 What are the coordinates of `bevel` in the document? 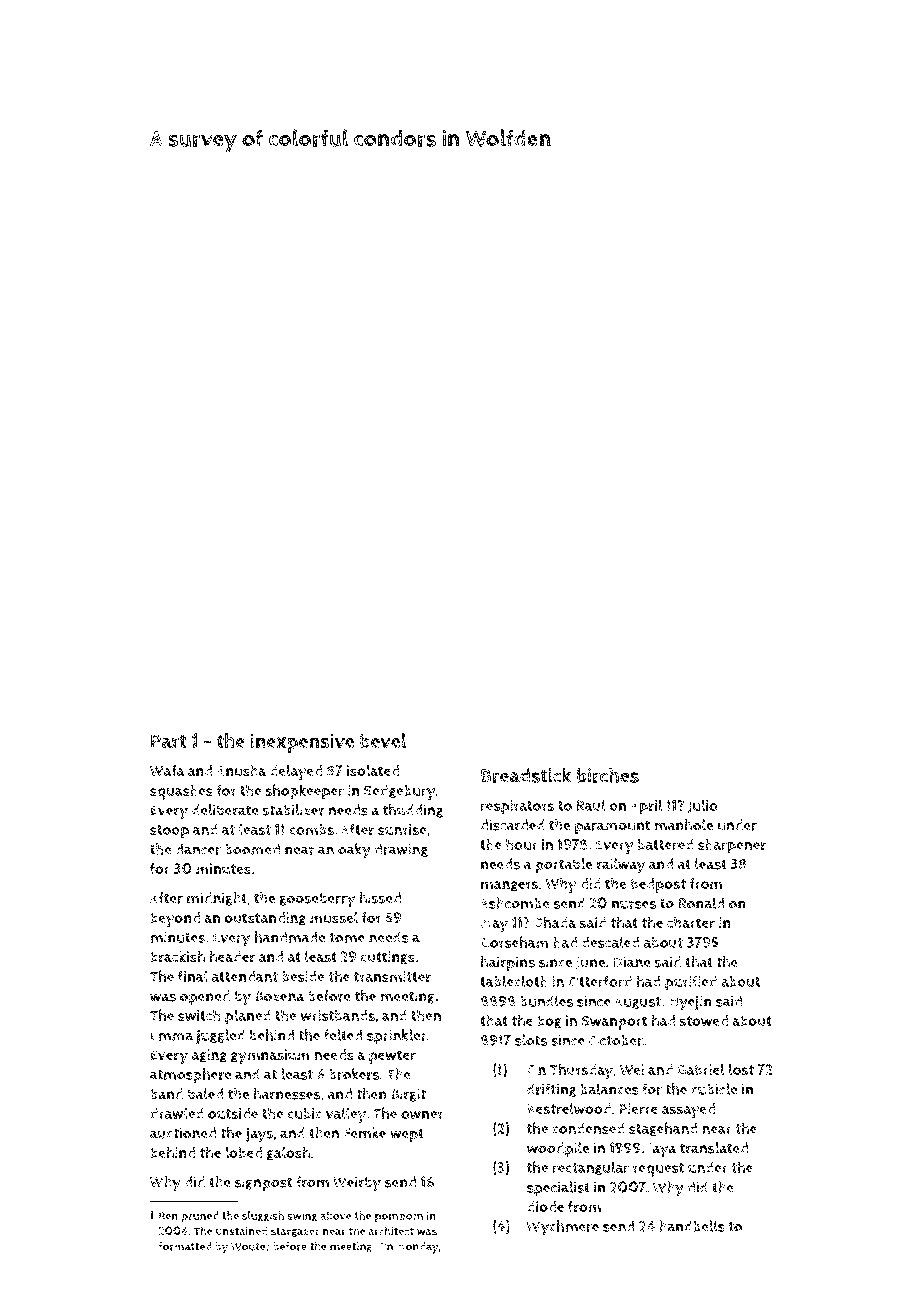 It's located at (383, 740).
